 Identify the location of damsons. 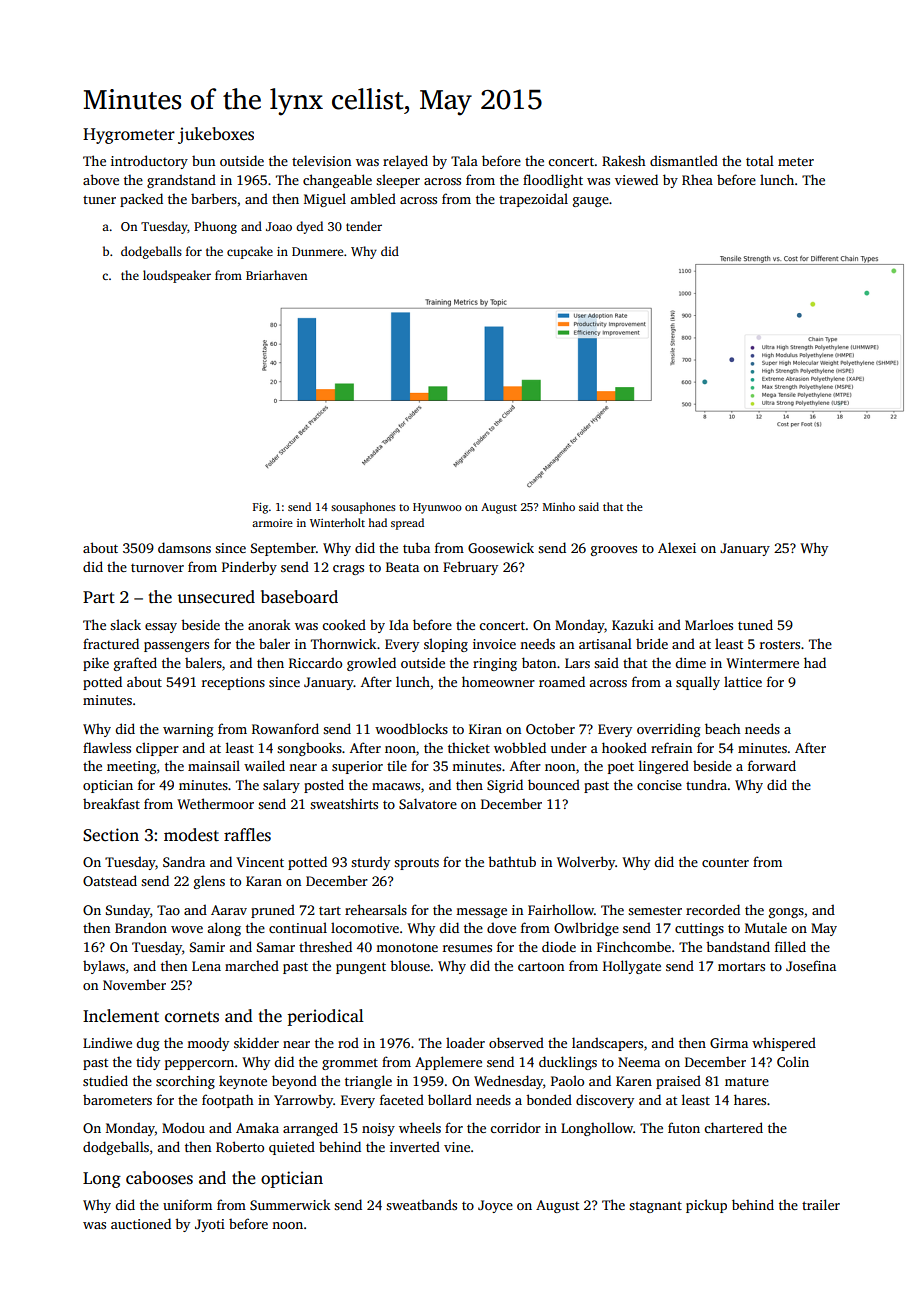
(184, 547).
